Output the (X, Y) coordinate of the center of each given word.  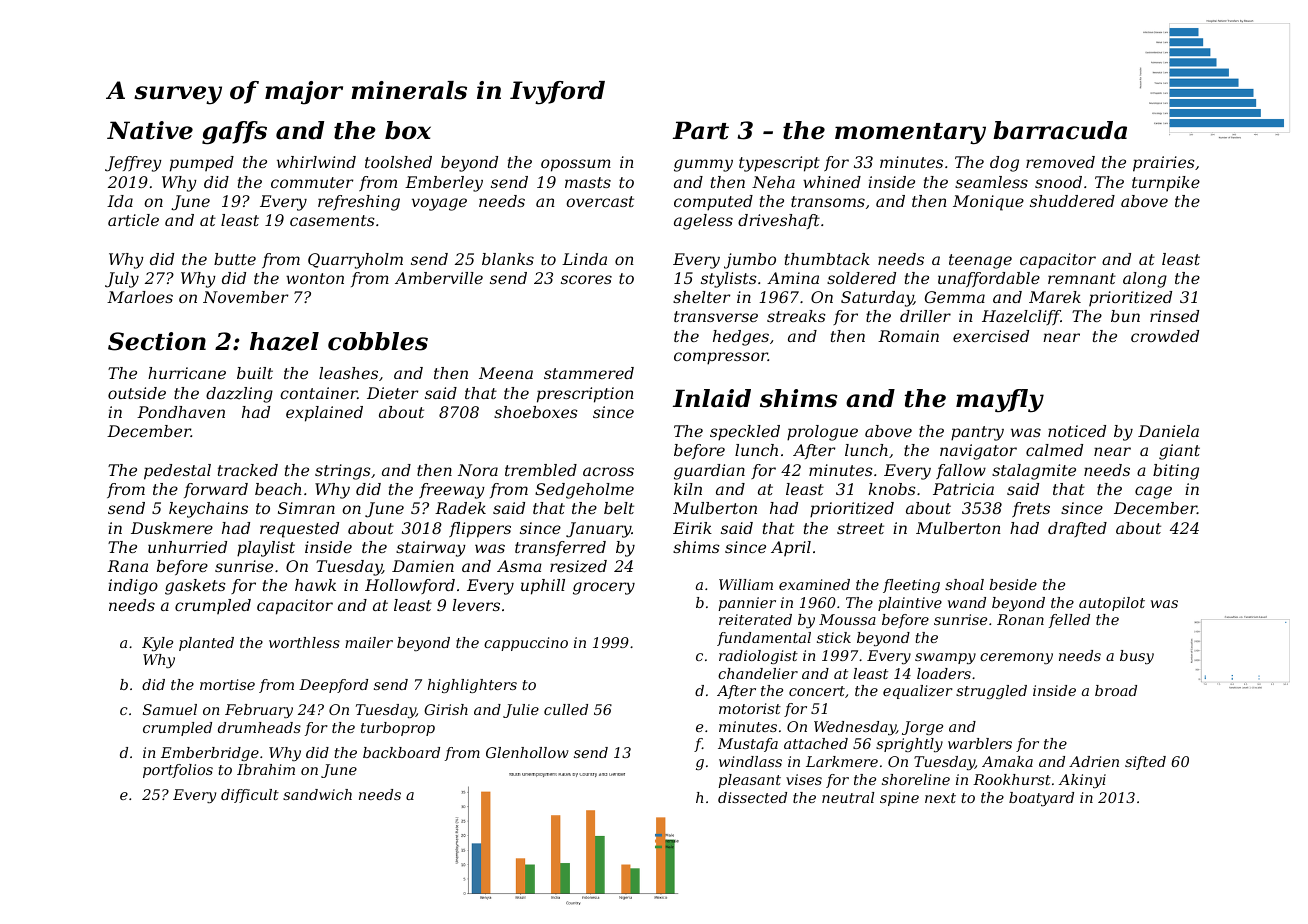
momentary (910, 133)
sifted (1145, 763)
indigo (133, 587)
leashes (348, 373)
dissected (752, 797)
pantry (977, 433)
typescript (779, 164)
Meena (506, 373)
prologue (822, 433)
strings (343, 472)
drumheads (259, 727)
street (860, 528)
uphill (543, 587)
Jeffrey (133, 164)
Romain (908, 336)
